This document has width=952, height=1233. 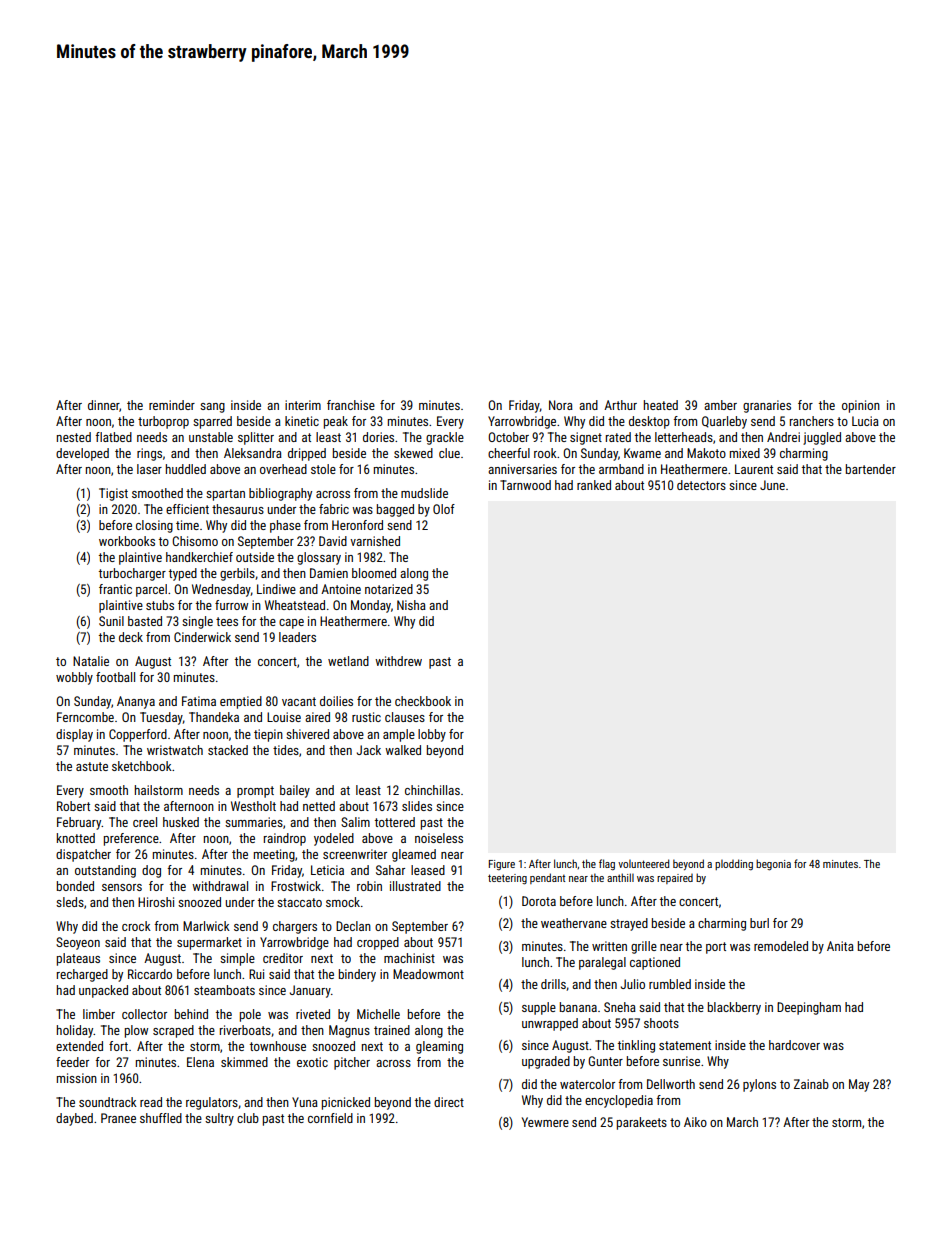 What do you see at coordinates (545, 1122) in the document?
I see `Yewmere` at bounding box center [545, 1122].
